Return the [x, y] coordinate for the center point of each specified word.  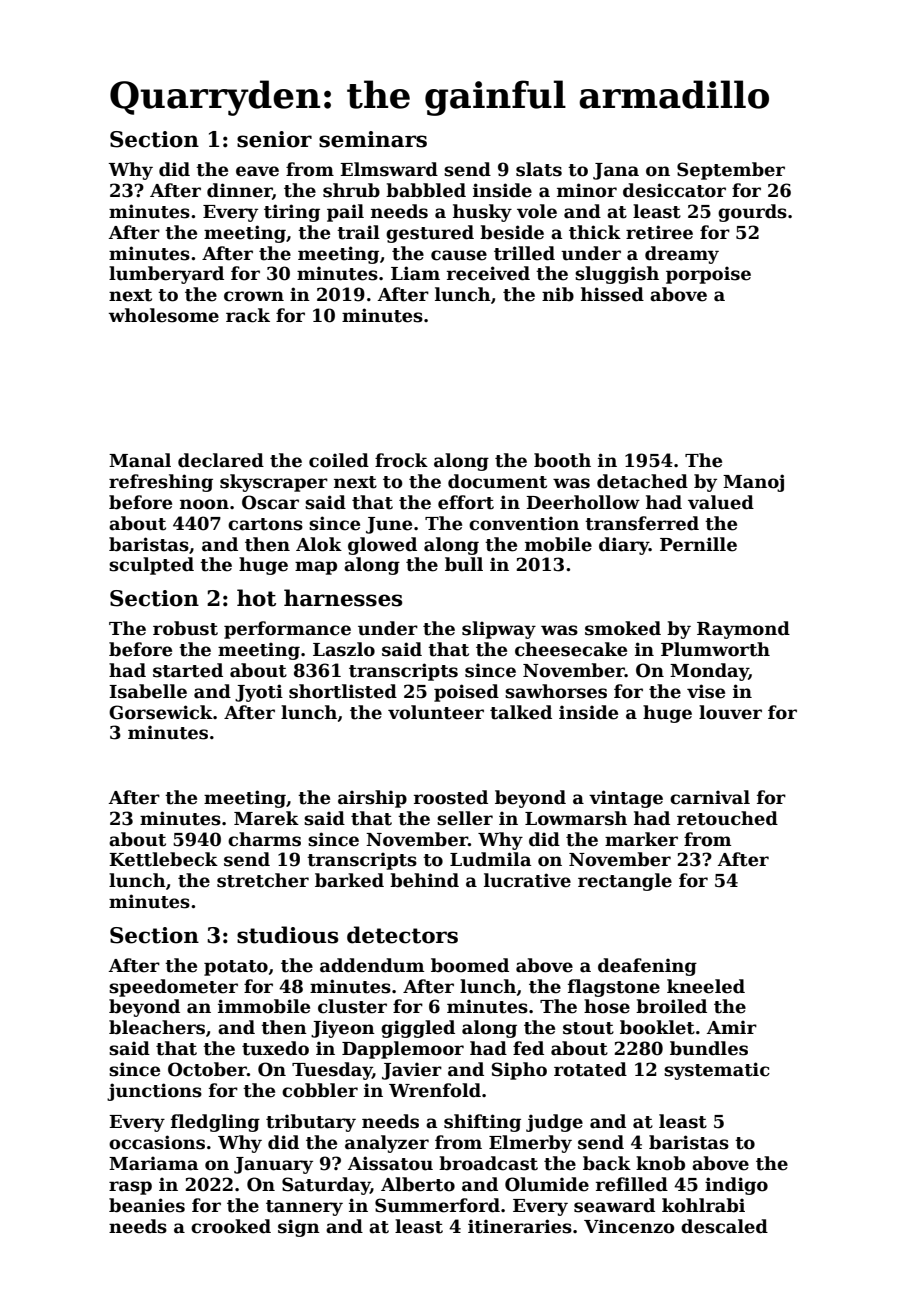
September [731, 171]
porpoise [708, 275]
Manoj [753, 483]
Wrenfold [435, 1090]
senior [274, 139]
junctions [154, 1092]
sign [299, 1228]
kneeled [706, 986]
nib [558, 294]
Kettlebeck [163, 859]
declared [221, 460]
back [607, 1163]
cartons [265, 524]
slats [539, 169]
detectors [402, 935]
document [497, 481]
